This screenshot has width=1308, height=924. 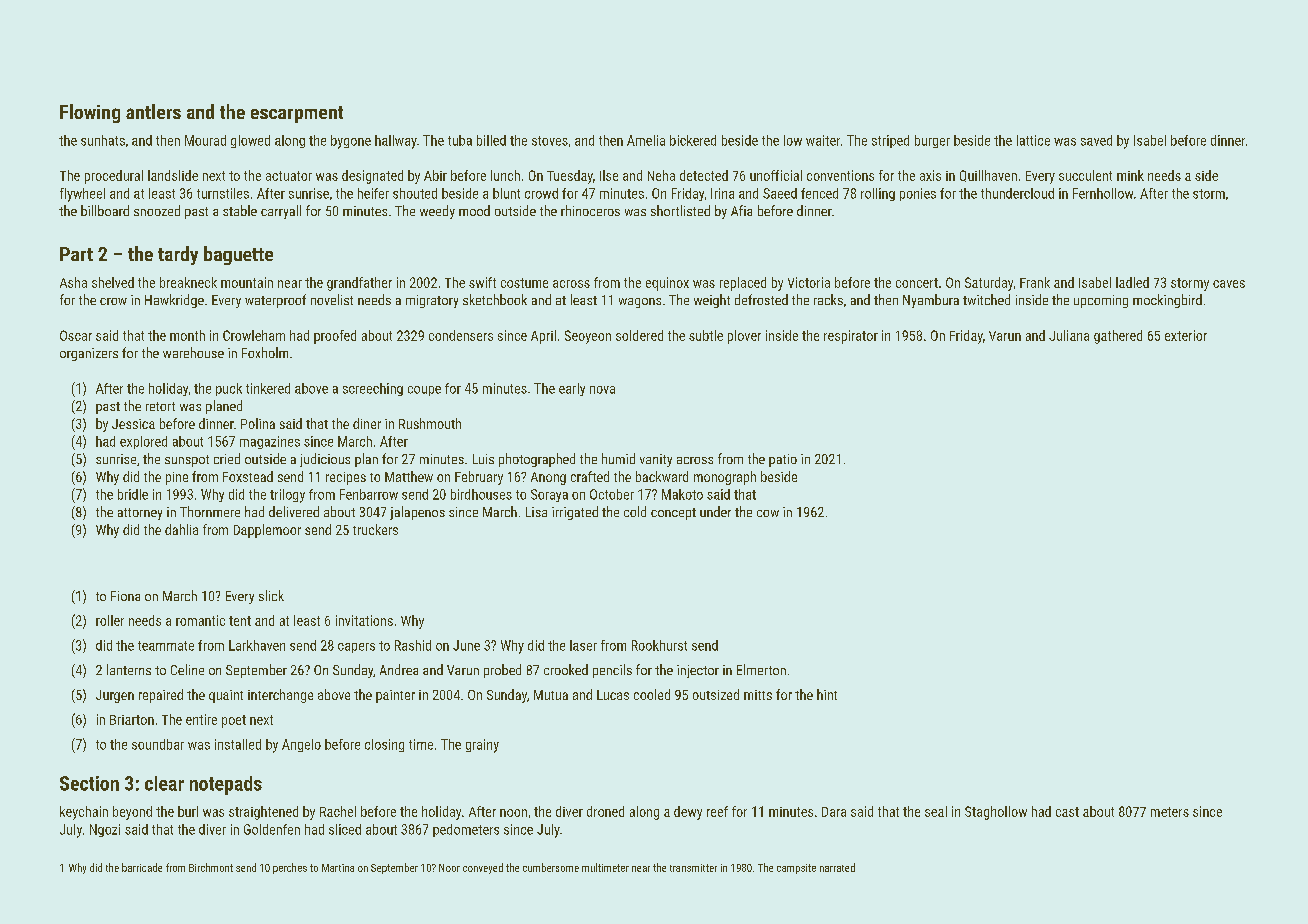 What do you see at coordinates (693, 140) in the screenshot?
I see `bickered` at bounding box center [693, 140].
